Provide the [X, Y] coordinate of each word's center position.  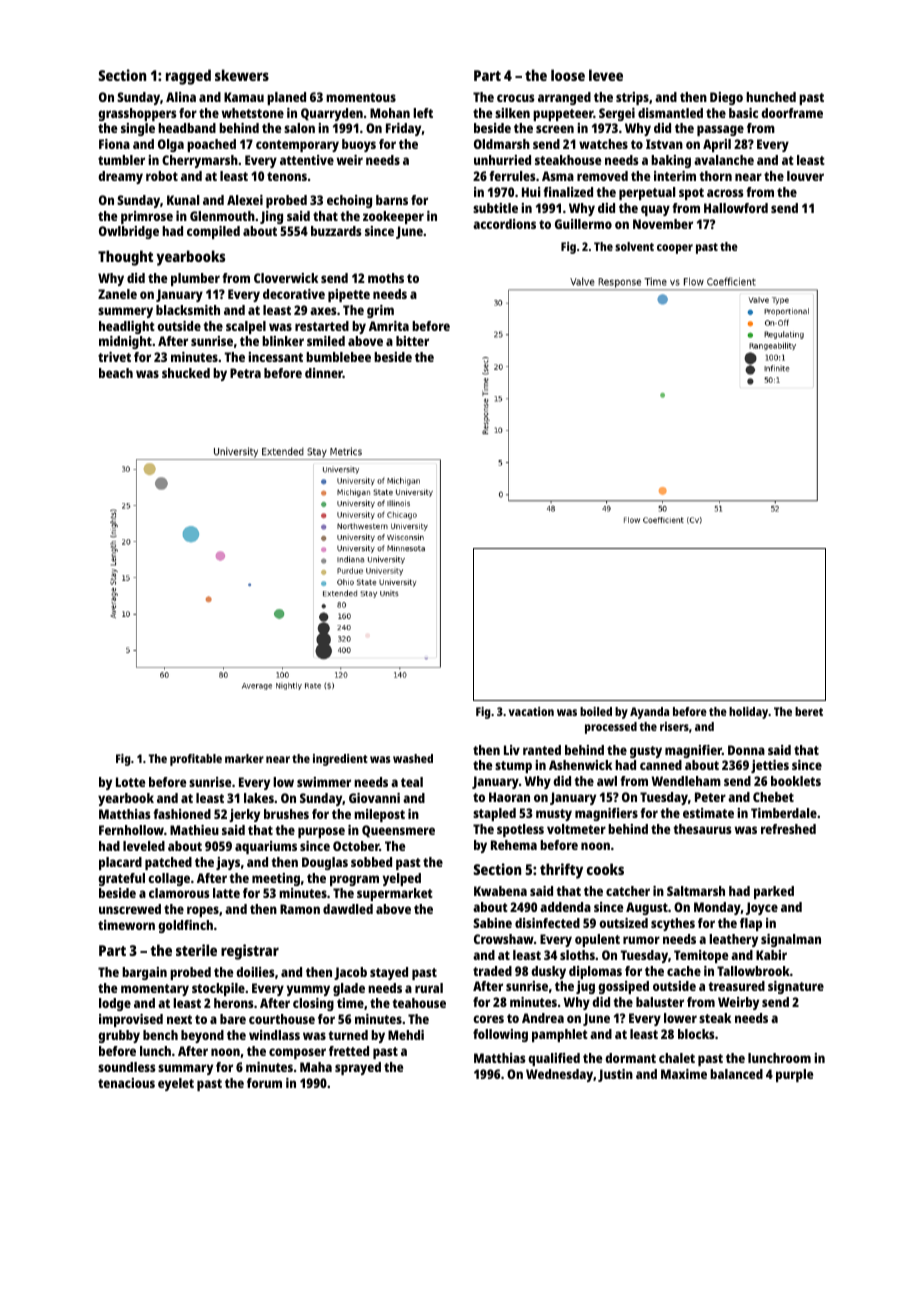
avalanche [724, 160]
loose [568, 75]
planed [286, 98]
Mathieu [194, 830]
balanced [736, 1074]
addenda [565, 907]
